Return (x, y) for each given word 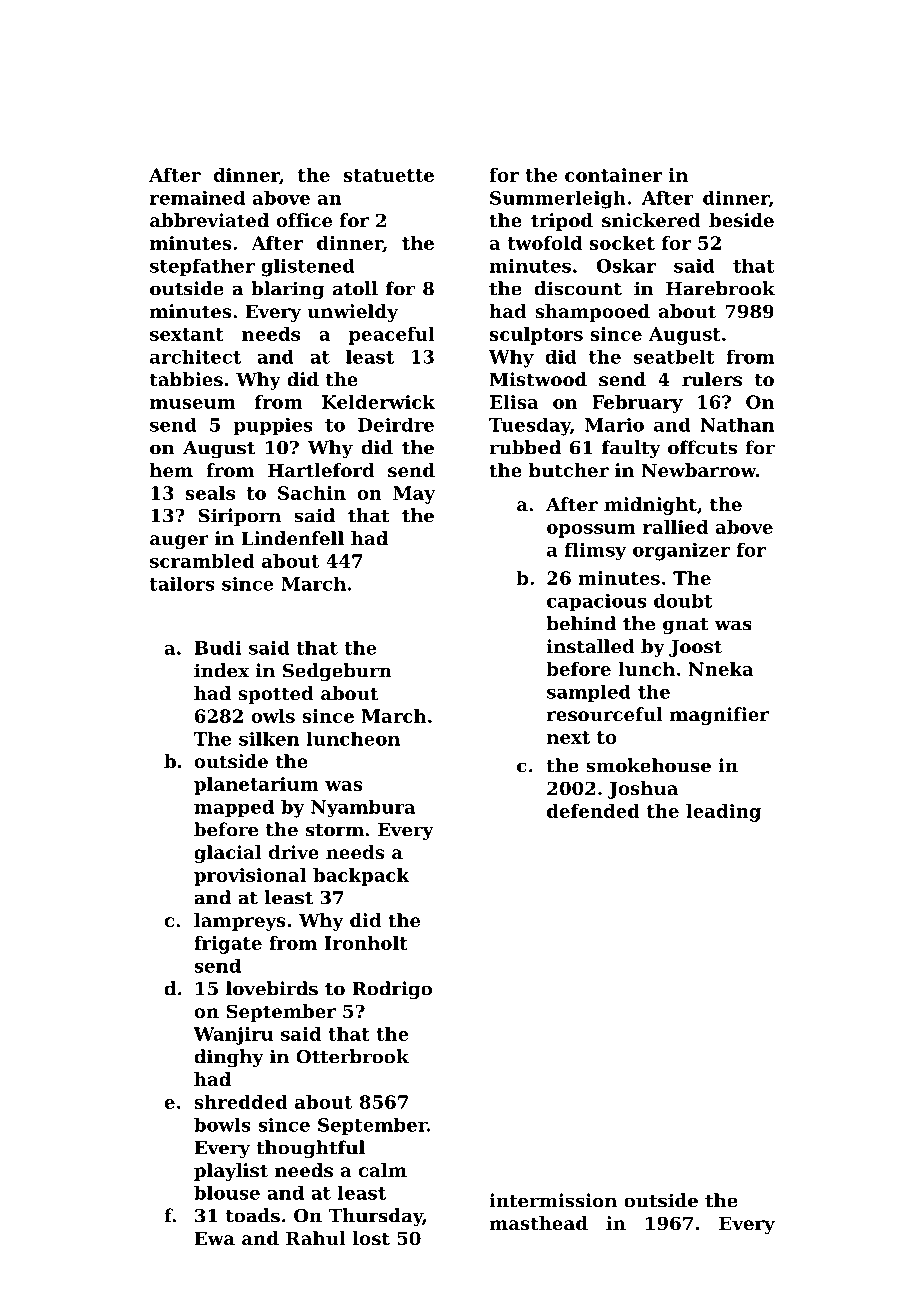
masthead (538, 1223)
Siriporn (240, 517)
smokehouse (648, 765)
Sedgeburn (337, 672)
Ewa (214, 1238)
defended (593, 811)
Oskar (626, 266)
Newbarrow (699, 470)
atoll (355, 288)
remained (197, 197)
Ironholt (366, 943)
